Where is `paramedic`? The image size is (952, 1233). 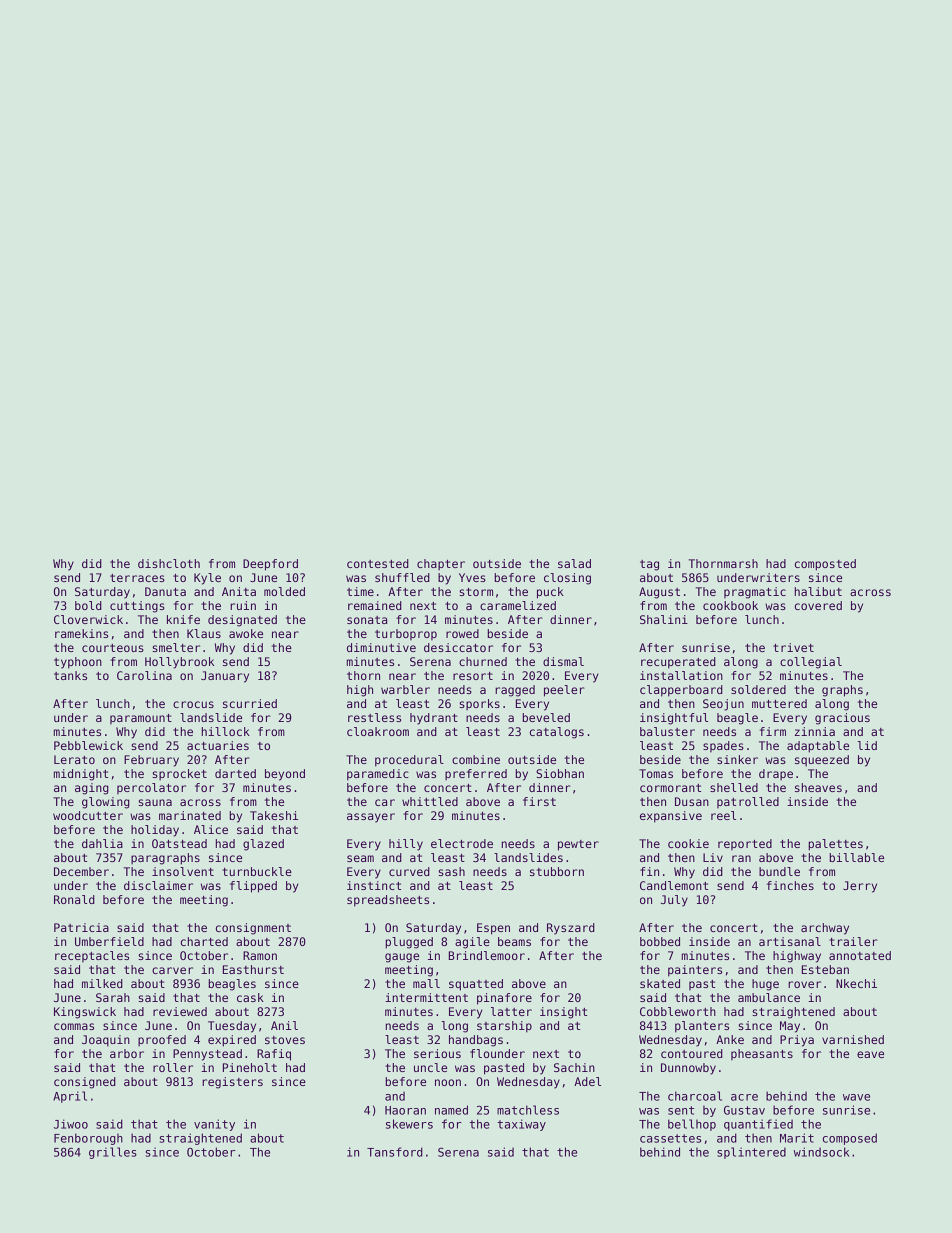
paramedic is located at coordinates (378, 775).
